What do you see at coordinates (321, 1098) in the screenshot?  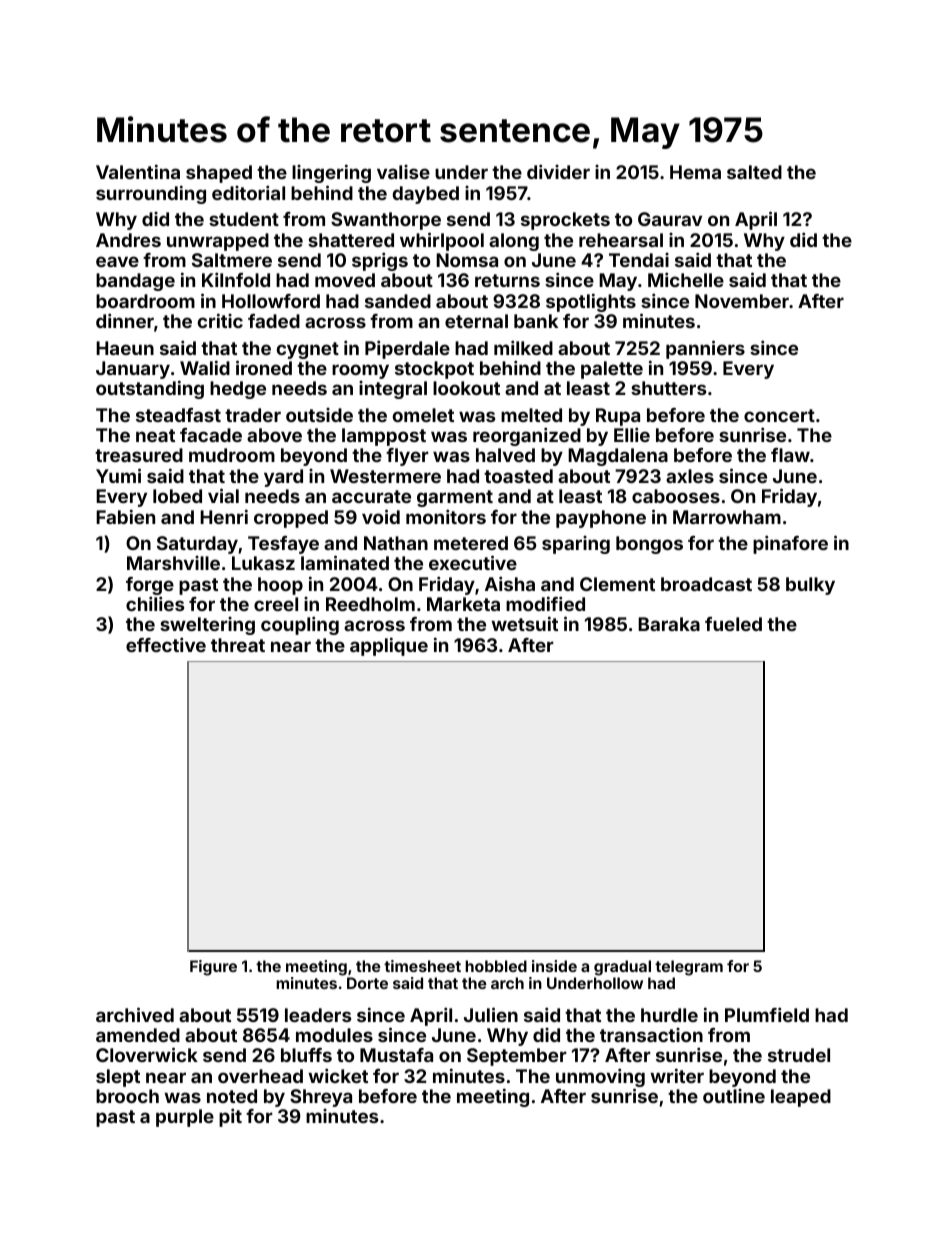 I see `Shreya` at bounding box center [321, 1098].
